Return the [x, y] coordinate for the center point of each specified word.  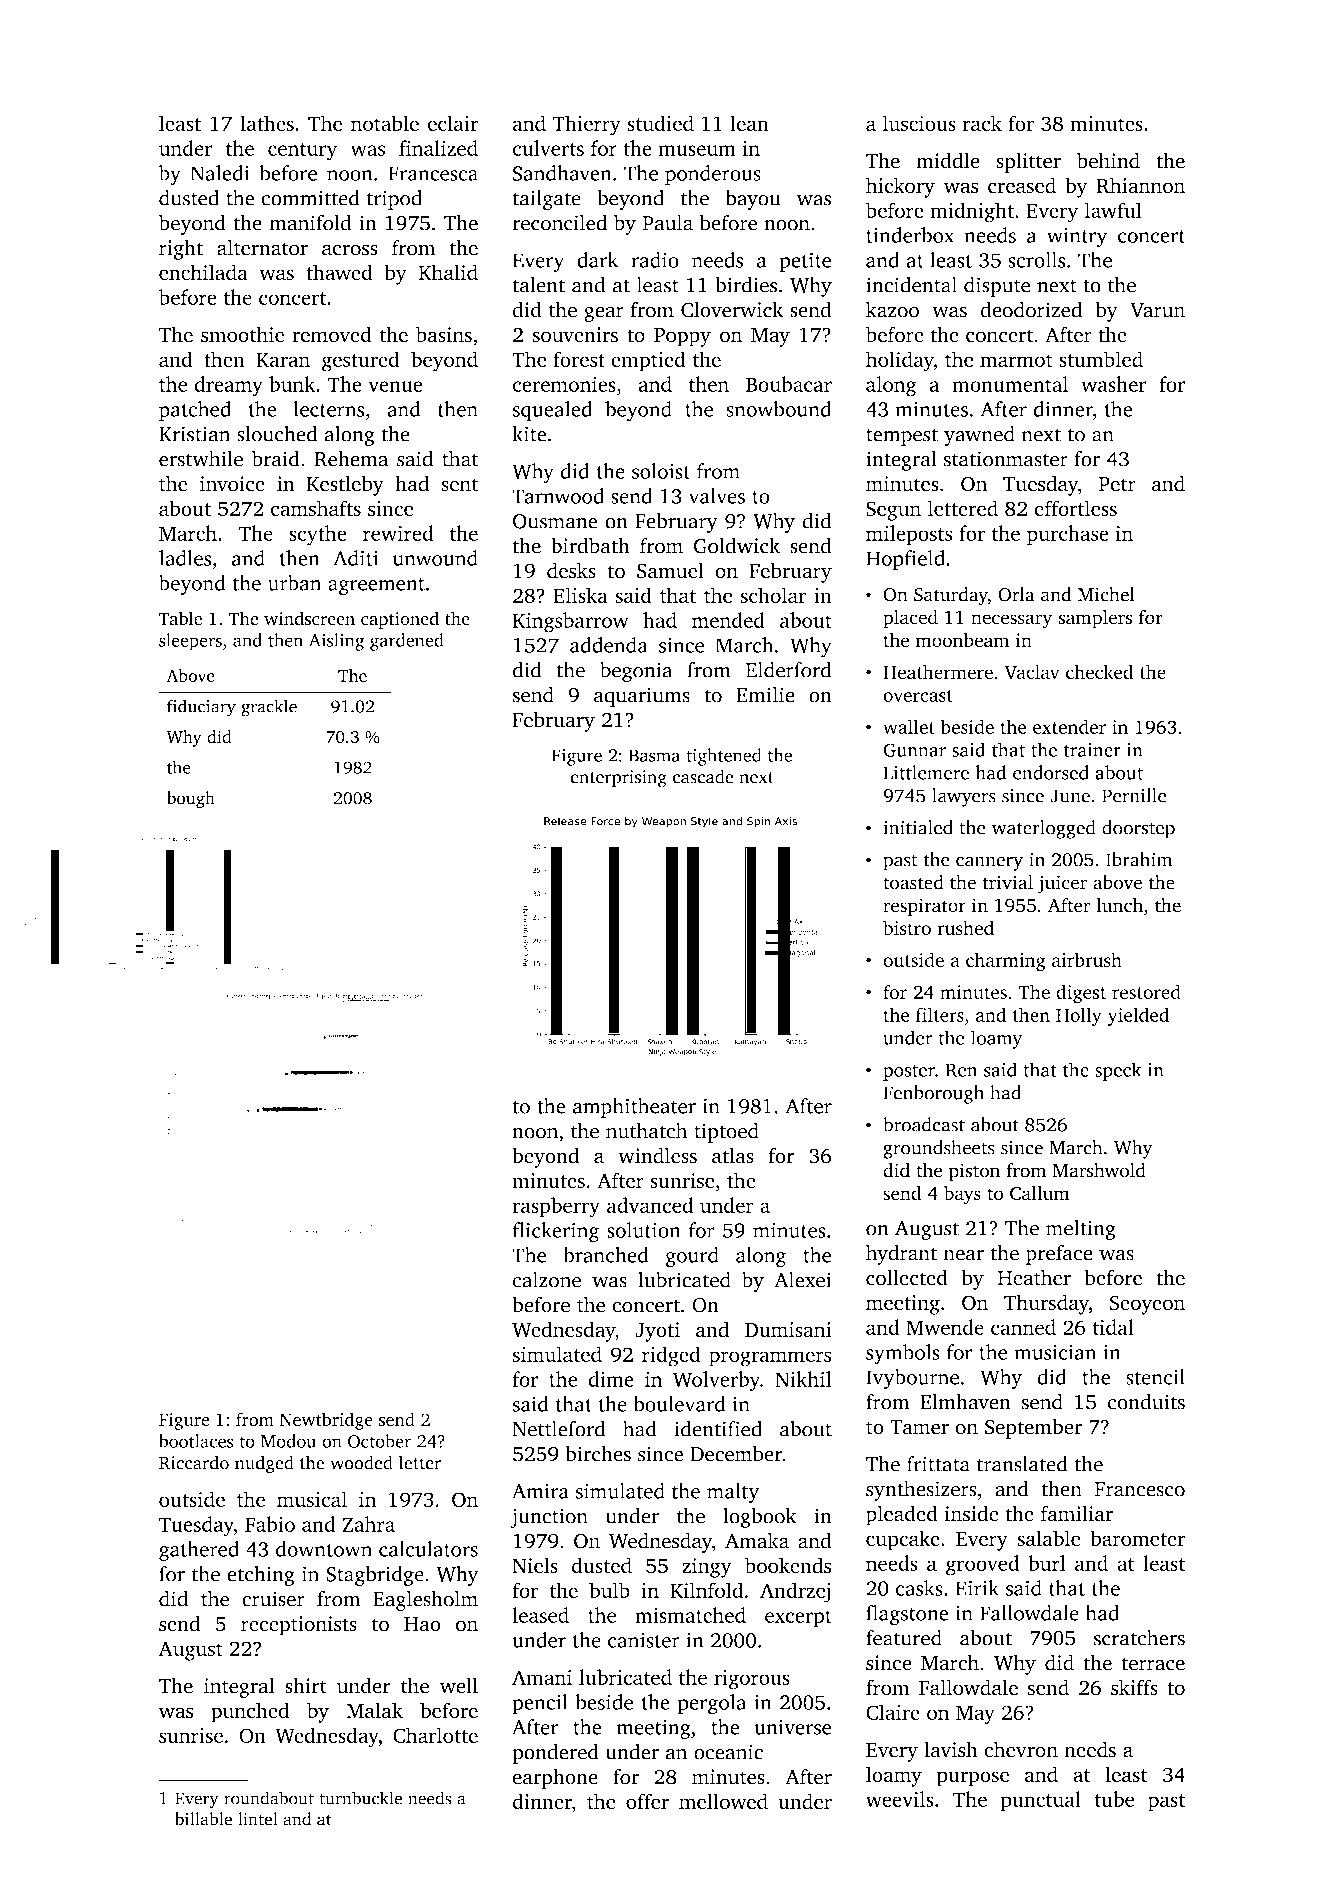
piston [974, 1172]
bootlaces [196, 1441]
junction [549, 1518]
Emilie [766, 695]
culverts [548, 148]
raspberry [556, 1207]
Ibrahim [1139, 859]
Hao [422, 1624]
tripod [394, 200]
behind [1108, 160]
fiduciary [201, 708]
